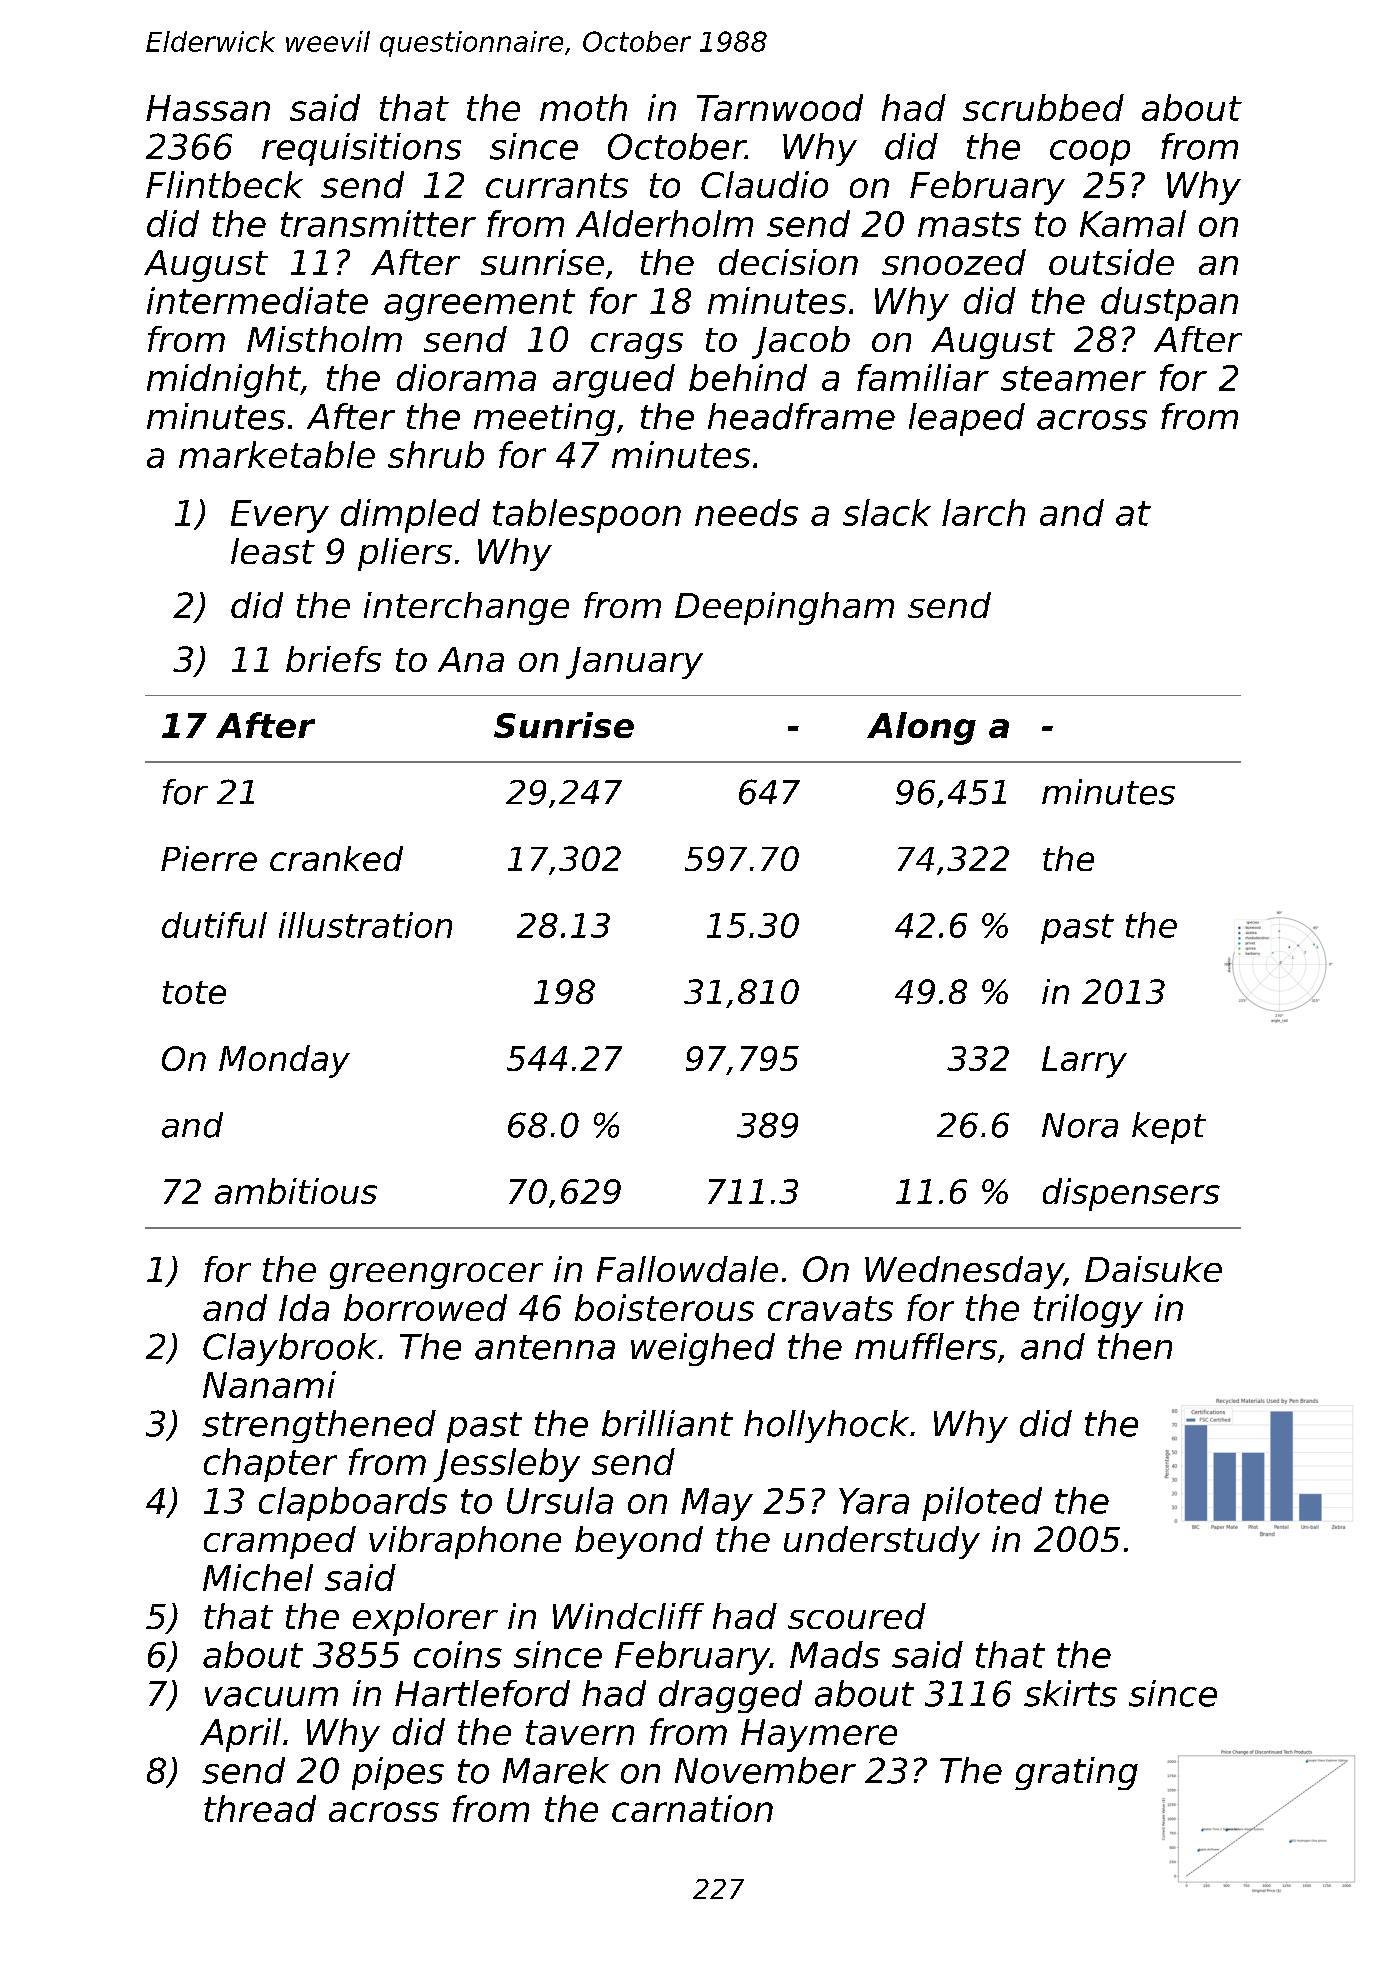 The height and width of the screenshot is (1969, 1386). I want to click on moth, so click(583, 107).
